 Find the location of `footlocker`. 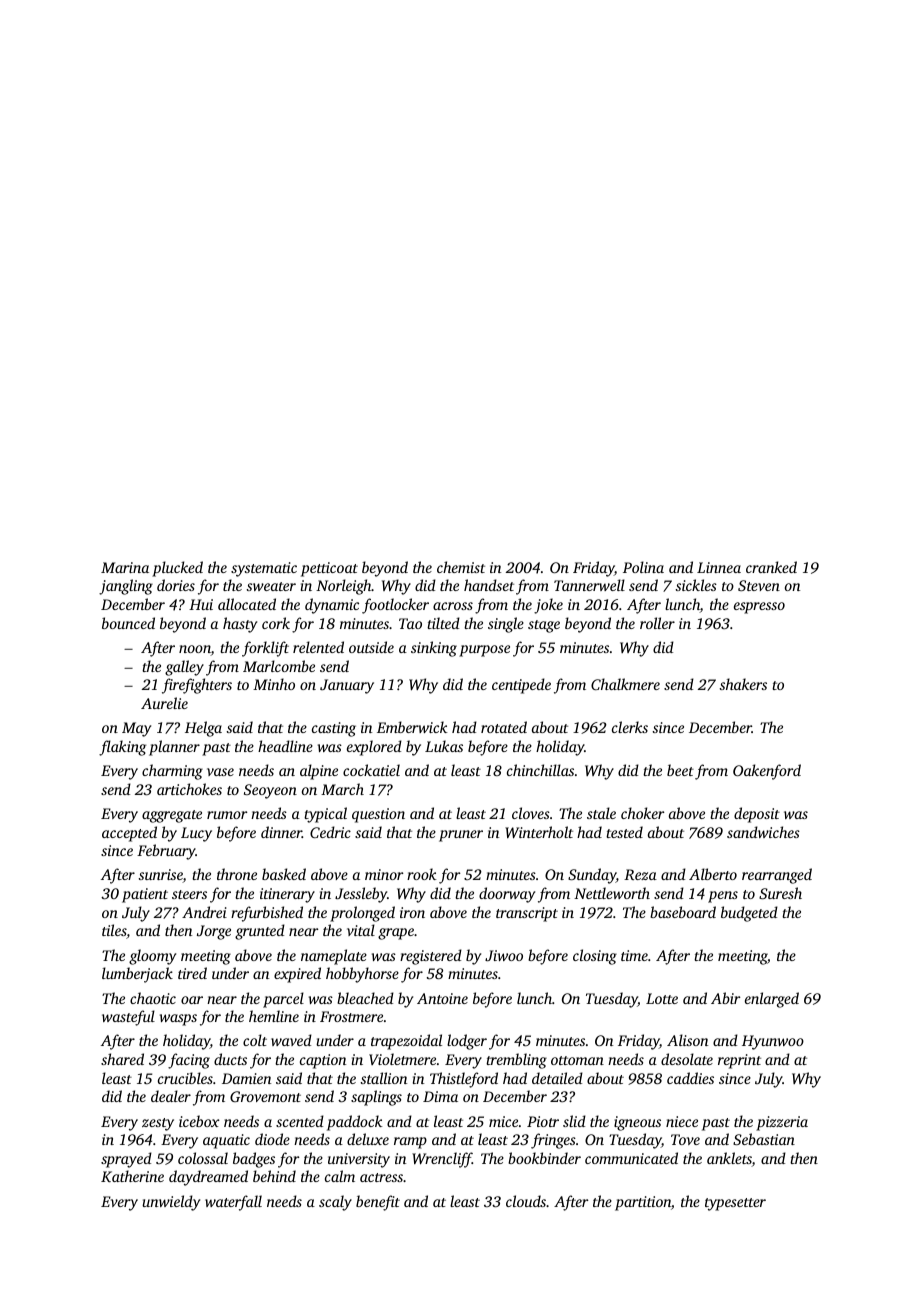

footlocker is located at coordinates (395, 606).
